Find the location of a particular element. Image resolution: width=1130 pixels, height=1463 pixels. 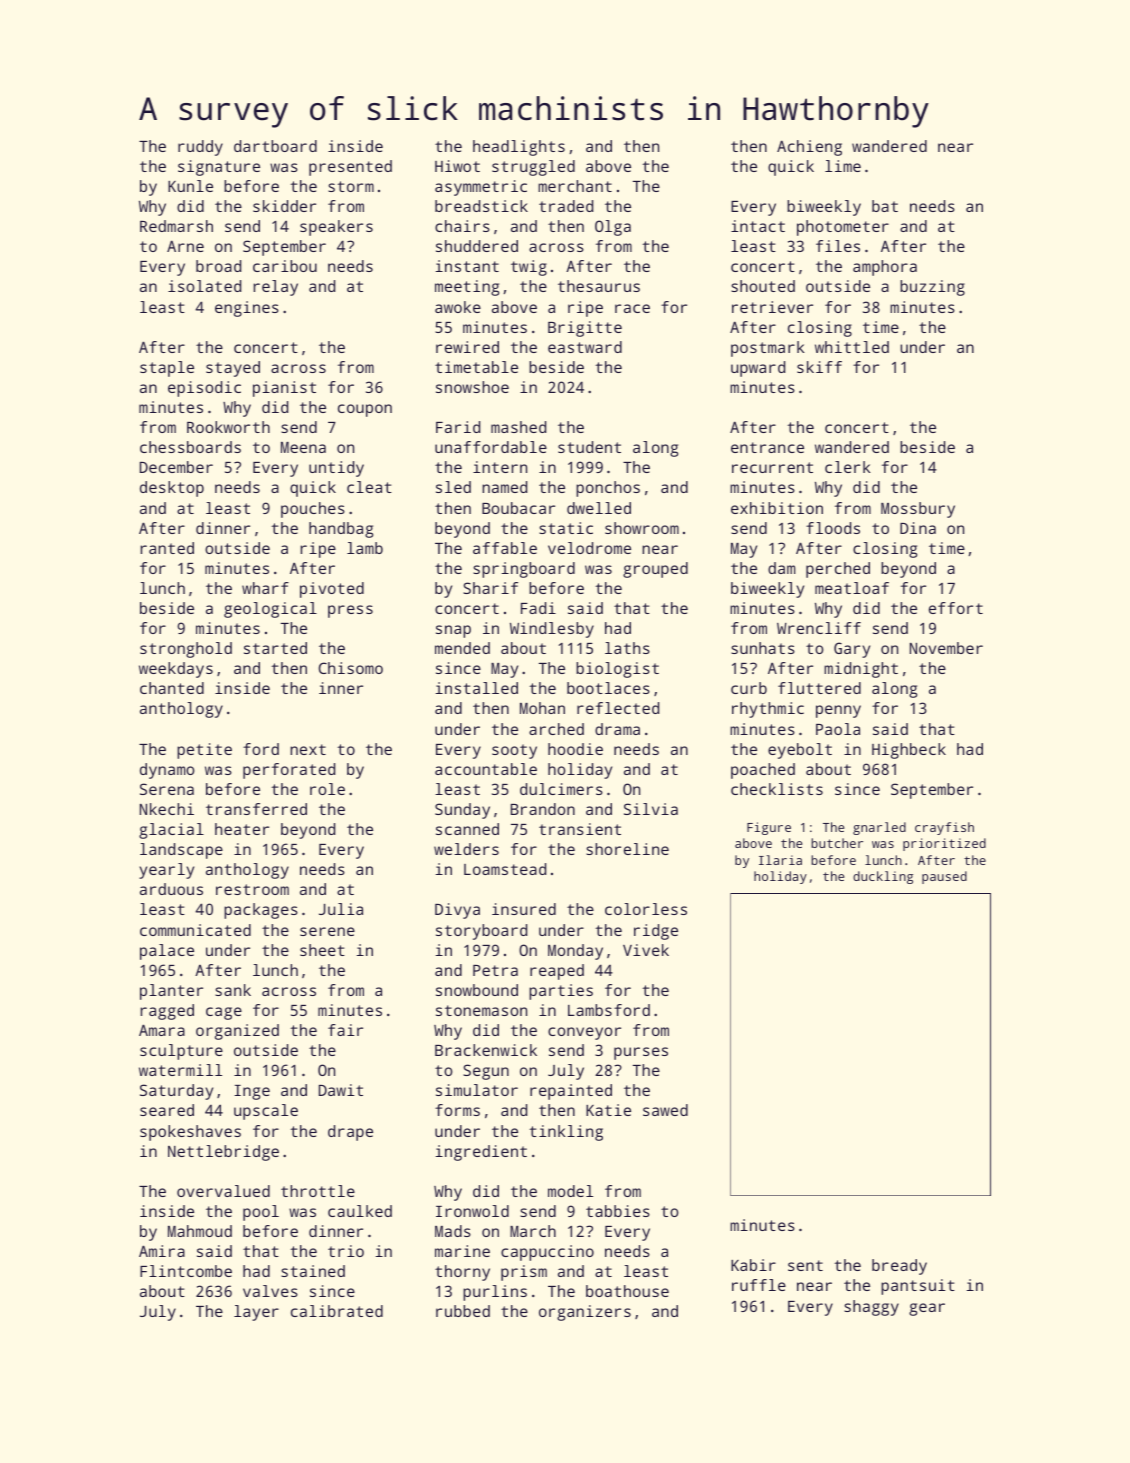

Dina is located at coordinates (918, 528).
